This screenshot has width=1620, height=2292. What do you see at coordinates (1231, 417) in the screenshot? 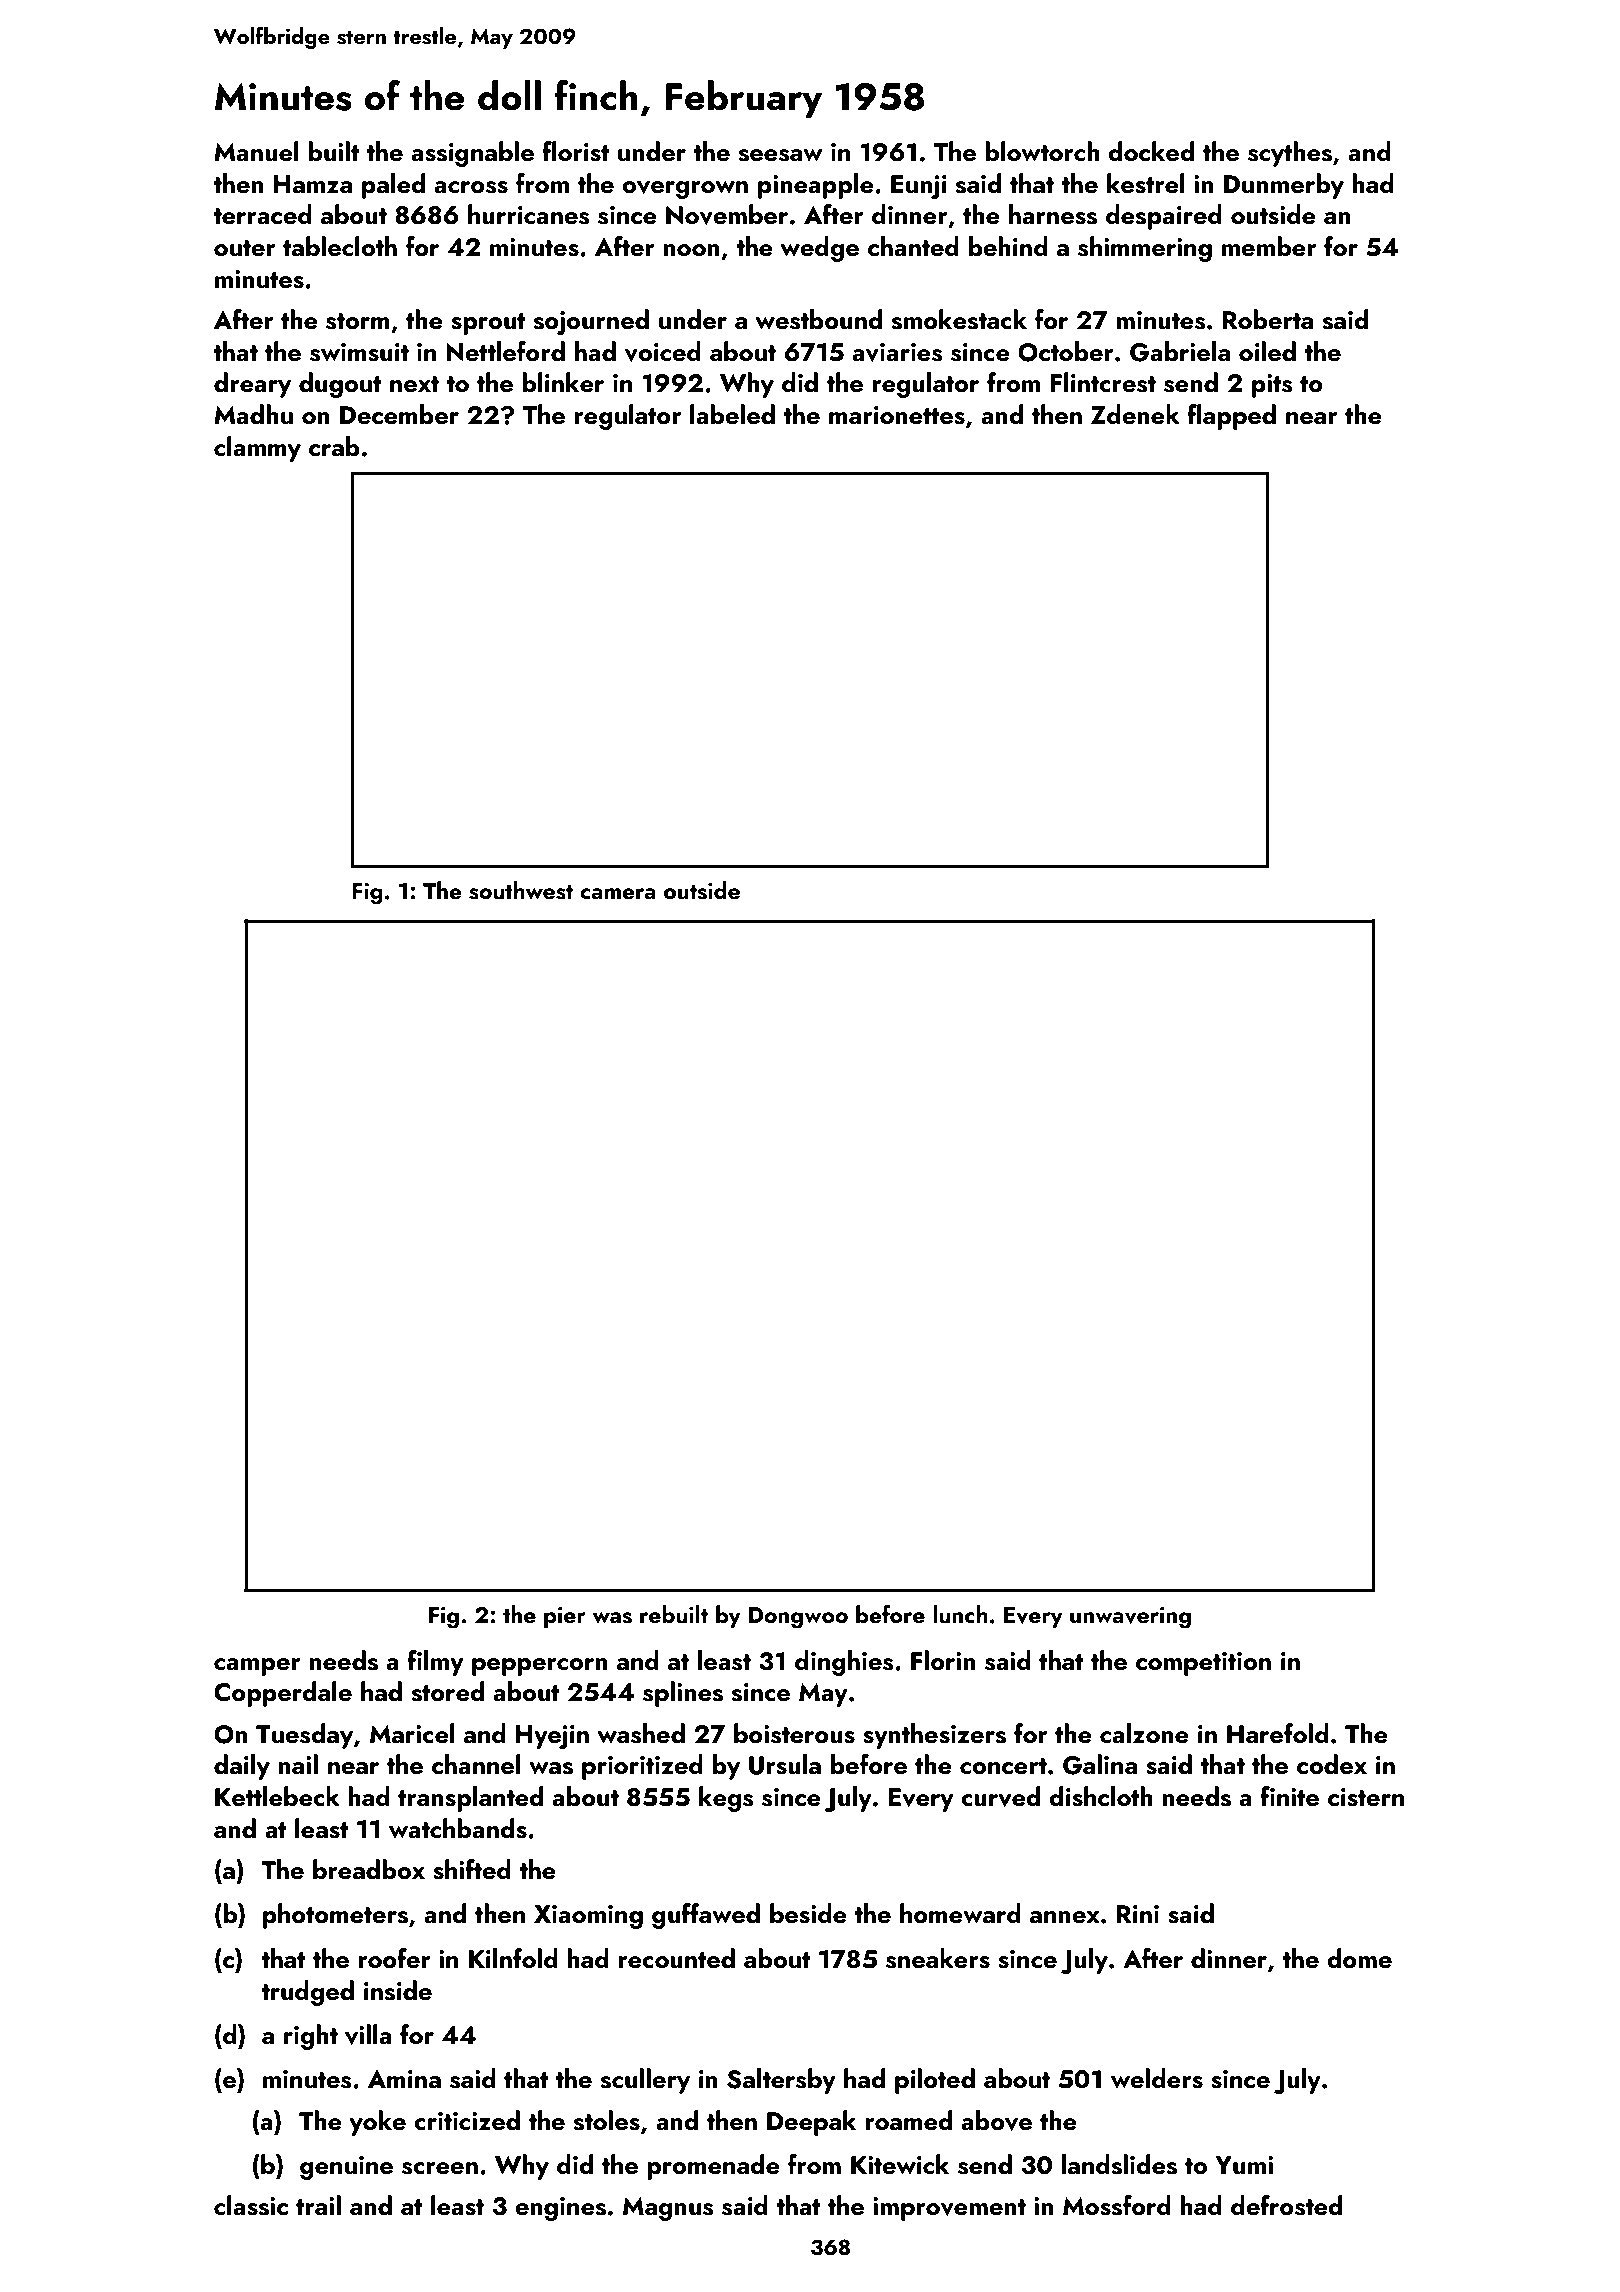
I see `flapped` at bounding box center [1231, 417].
